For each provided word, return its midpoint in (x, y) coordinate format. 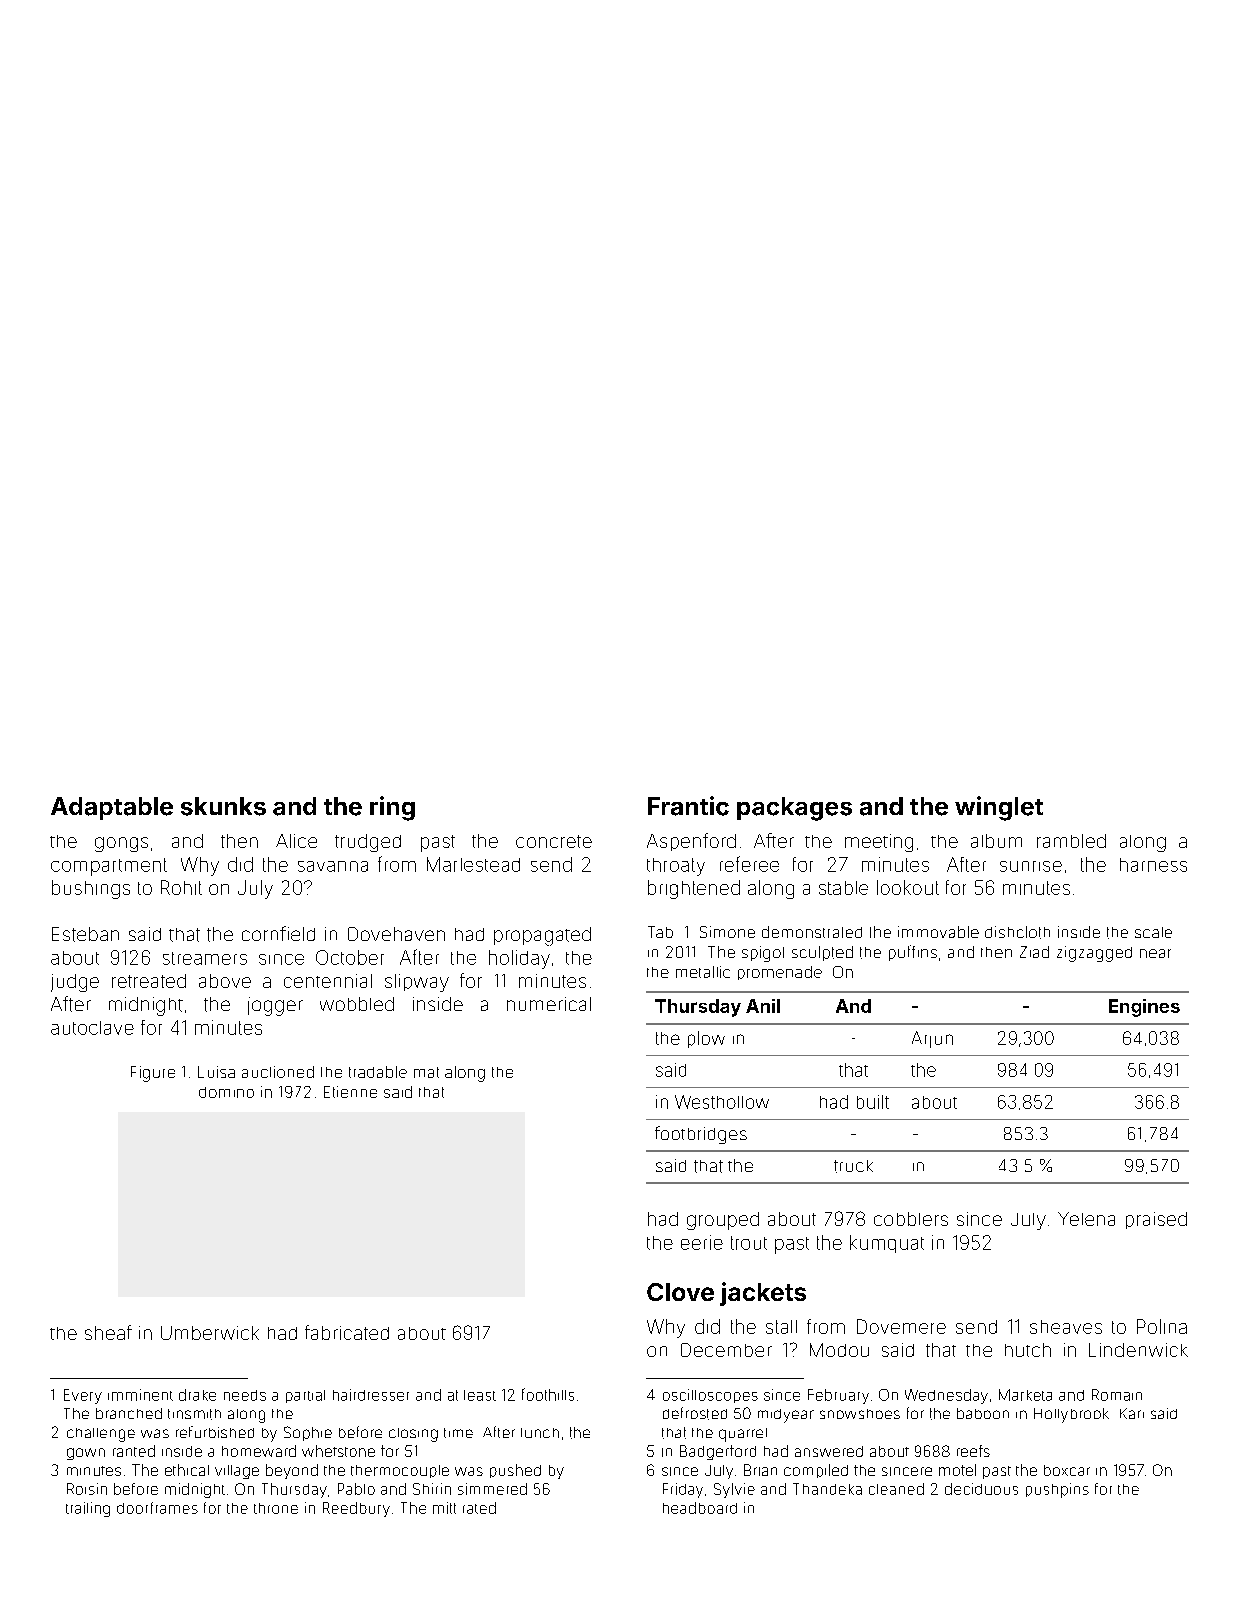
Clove (680, 1292)
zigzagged (1094, 954)
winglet (999, 808)
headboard (700, 1508)
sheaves (1066, 1327)
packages (794, 809)
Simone (727, 932)
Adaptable (112, 808)
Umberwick (210, 1333)
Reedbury (356, 1509)
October (350, 957)
